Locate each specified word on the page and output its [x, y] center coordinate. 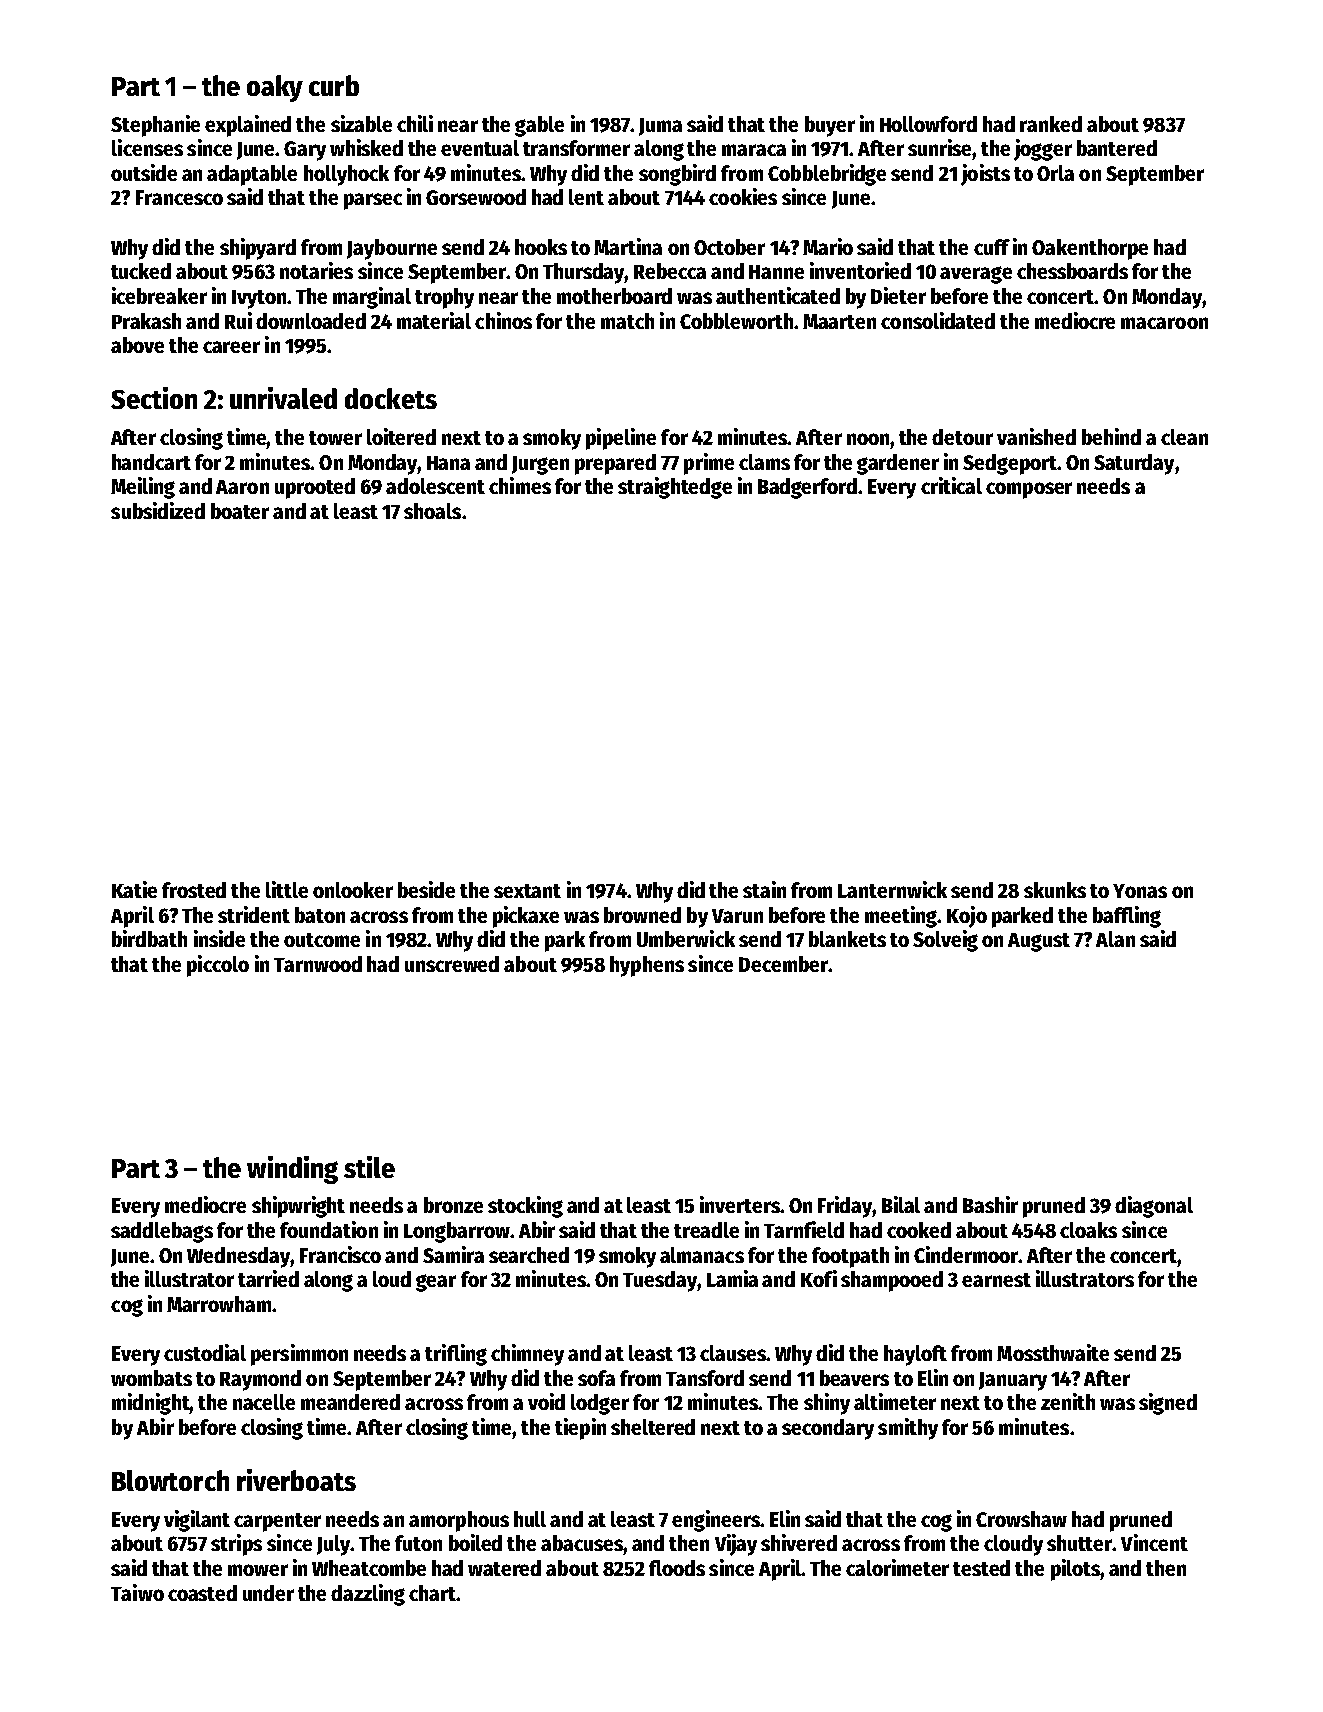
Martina [628, 246]
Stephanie [155, 126]
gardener [898, 464]
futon [418, 1543]
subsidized [158, 510]
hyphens [647, 966]
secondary [828, 1429]
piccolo [218, 966]
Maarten [839, 321]
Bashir [990, 1204]
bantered [1117, 148]
